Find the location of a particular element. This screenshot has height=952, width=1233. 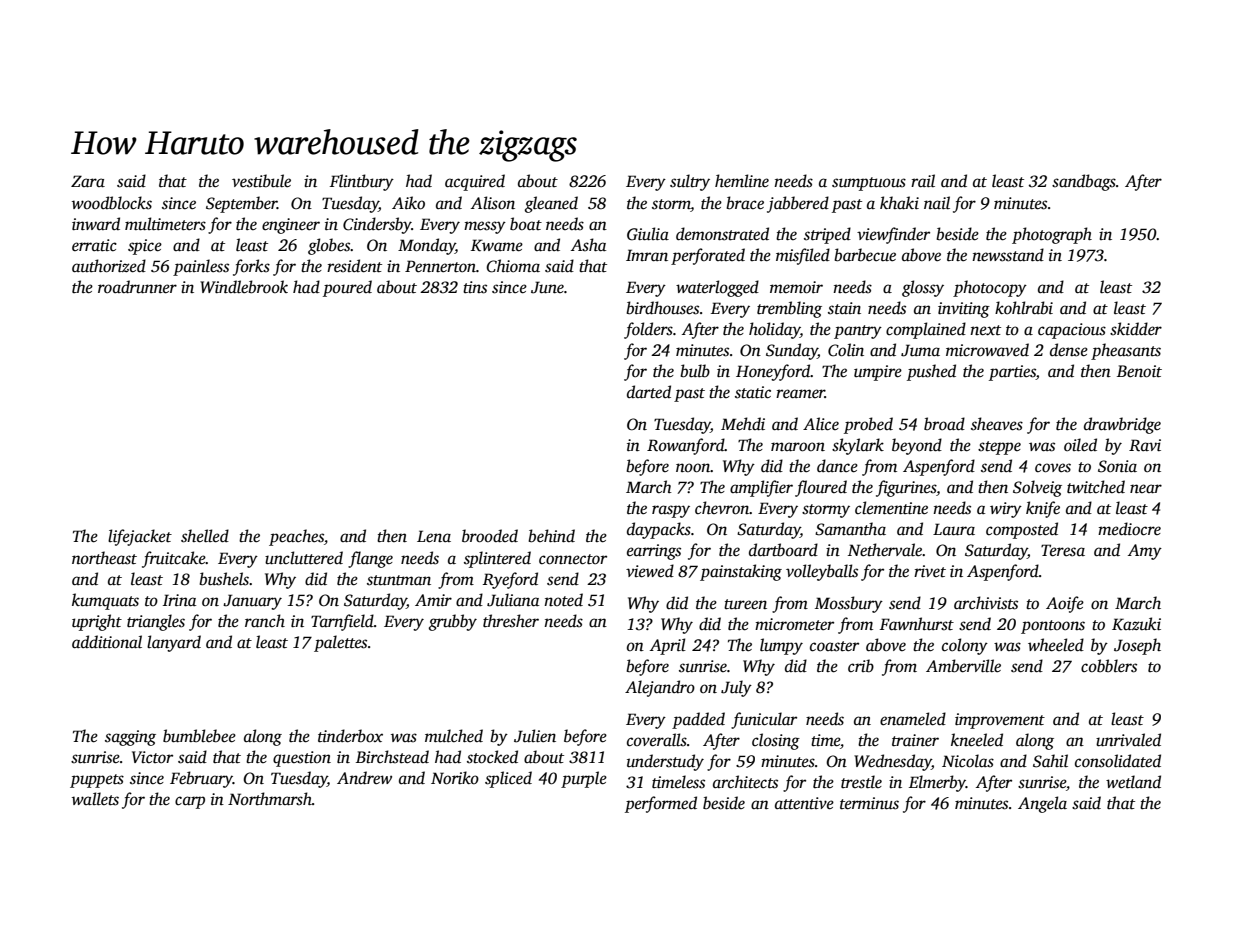

performed is located at coordinates (661, 804).
